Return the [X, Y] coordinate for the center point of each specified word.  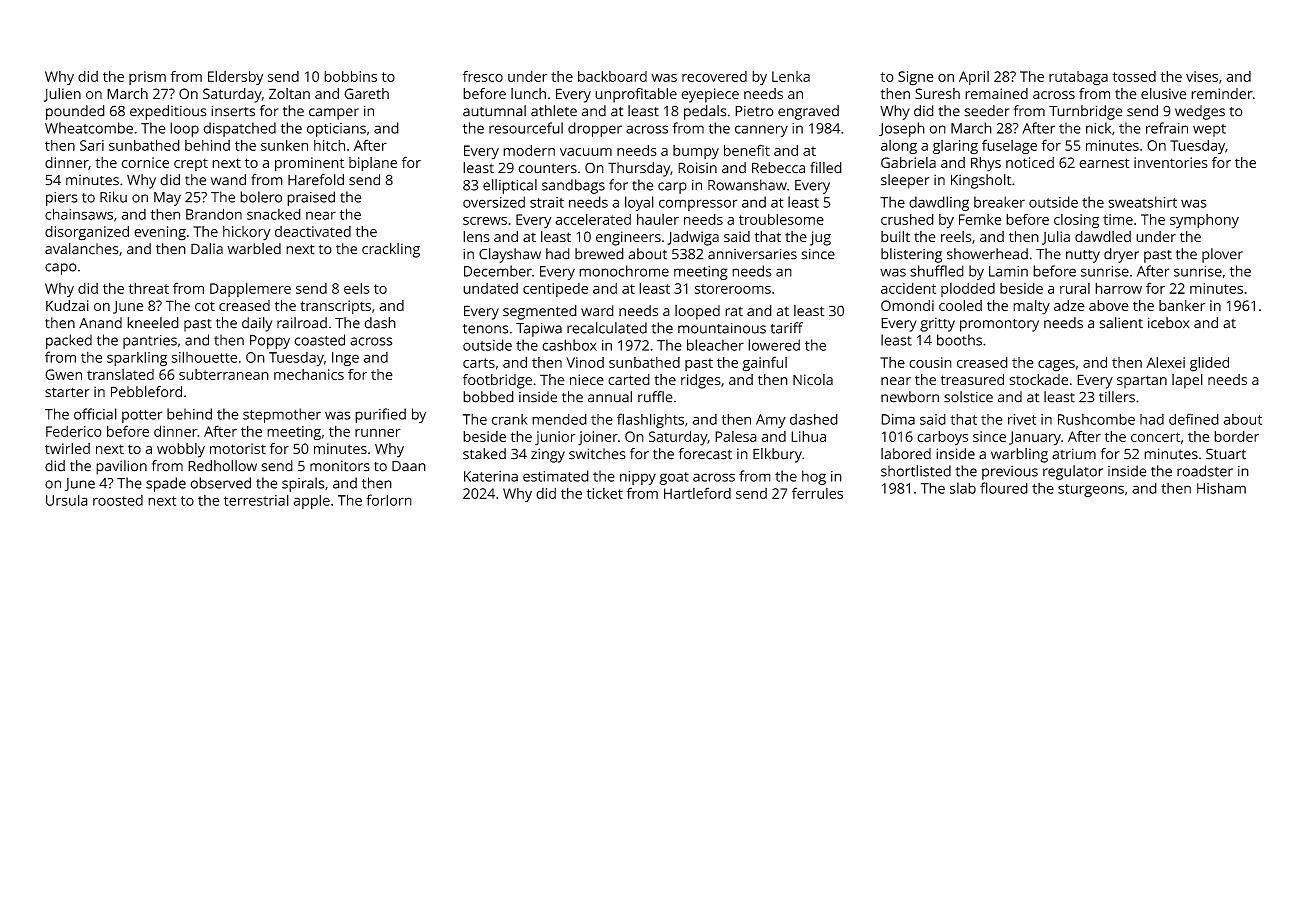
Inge [345, 359]
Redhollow [222, 466]
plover [1222, 255]
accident [908, 288]
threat [148, 288]
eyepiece [710, 95]
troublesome [781, 219]
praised [311, 198]
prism [147, 78]
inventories [1171, 162]
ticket [605, 493]
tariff [786, 328]
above [1109, 305]
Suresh [937, 93]
